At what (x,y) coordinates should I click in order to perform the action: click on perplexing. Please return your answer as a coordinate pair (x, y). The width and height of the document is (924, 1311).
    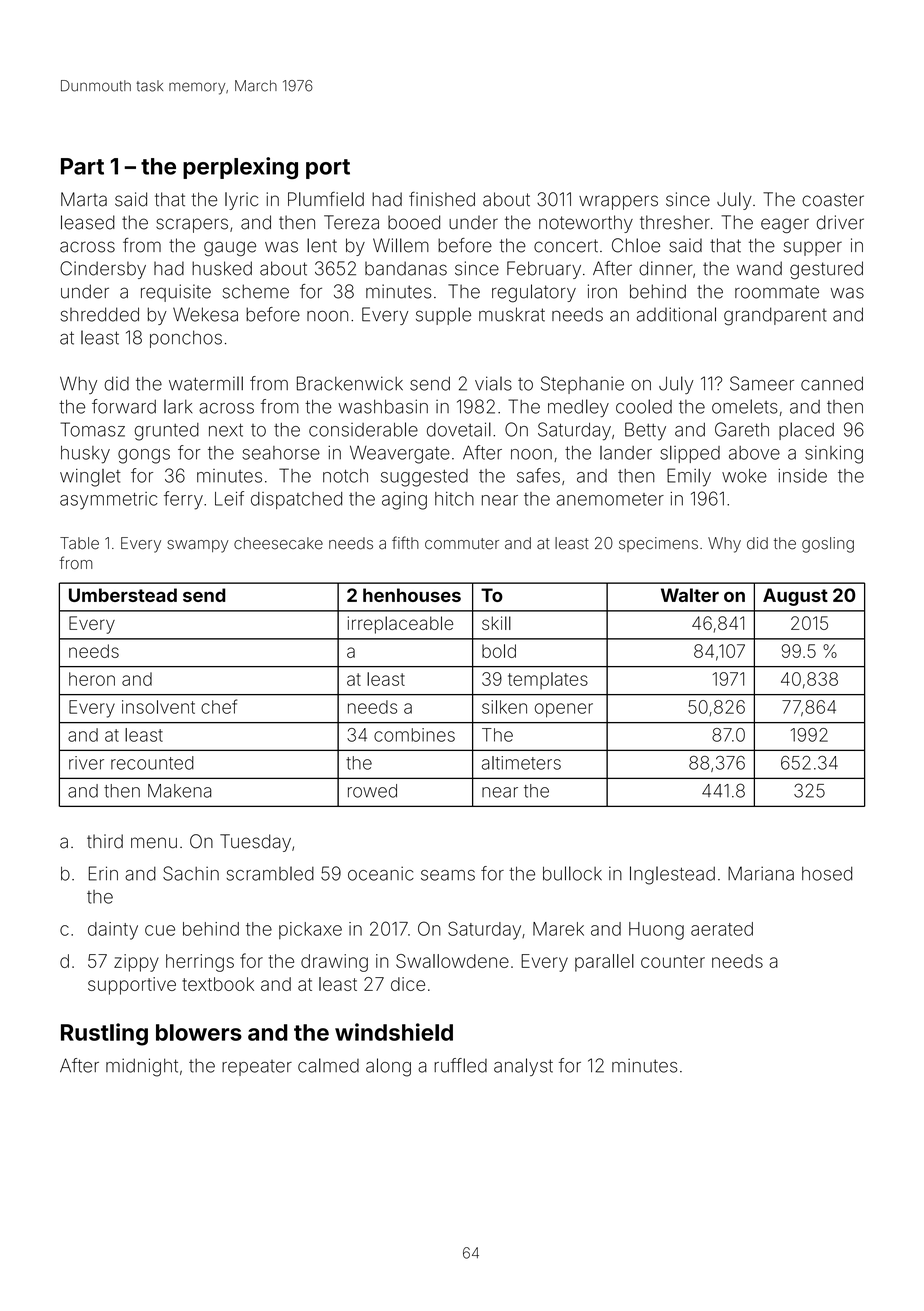
    Looking at the image, I should click on (240, 168).
